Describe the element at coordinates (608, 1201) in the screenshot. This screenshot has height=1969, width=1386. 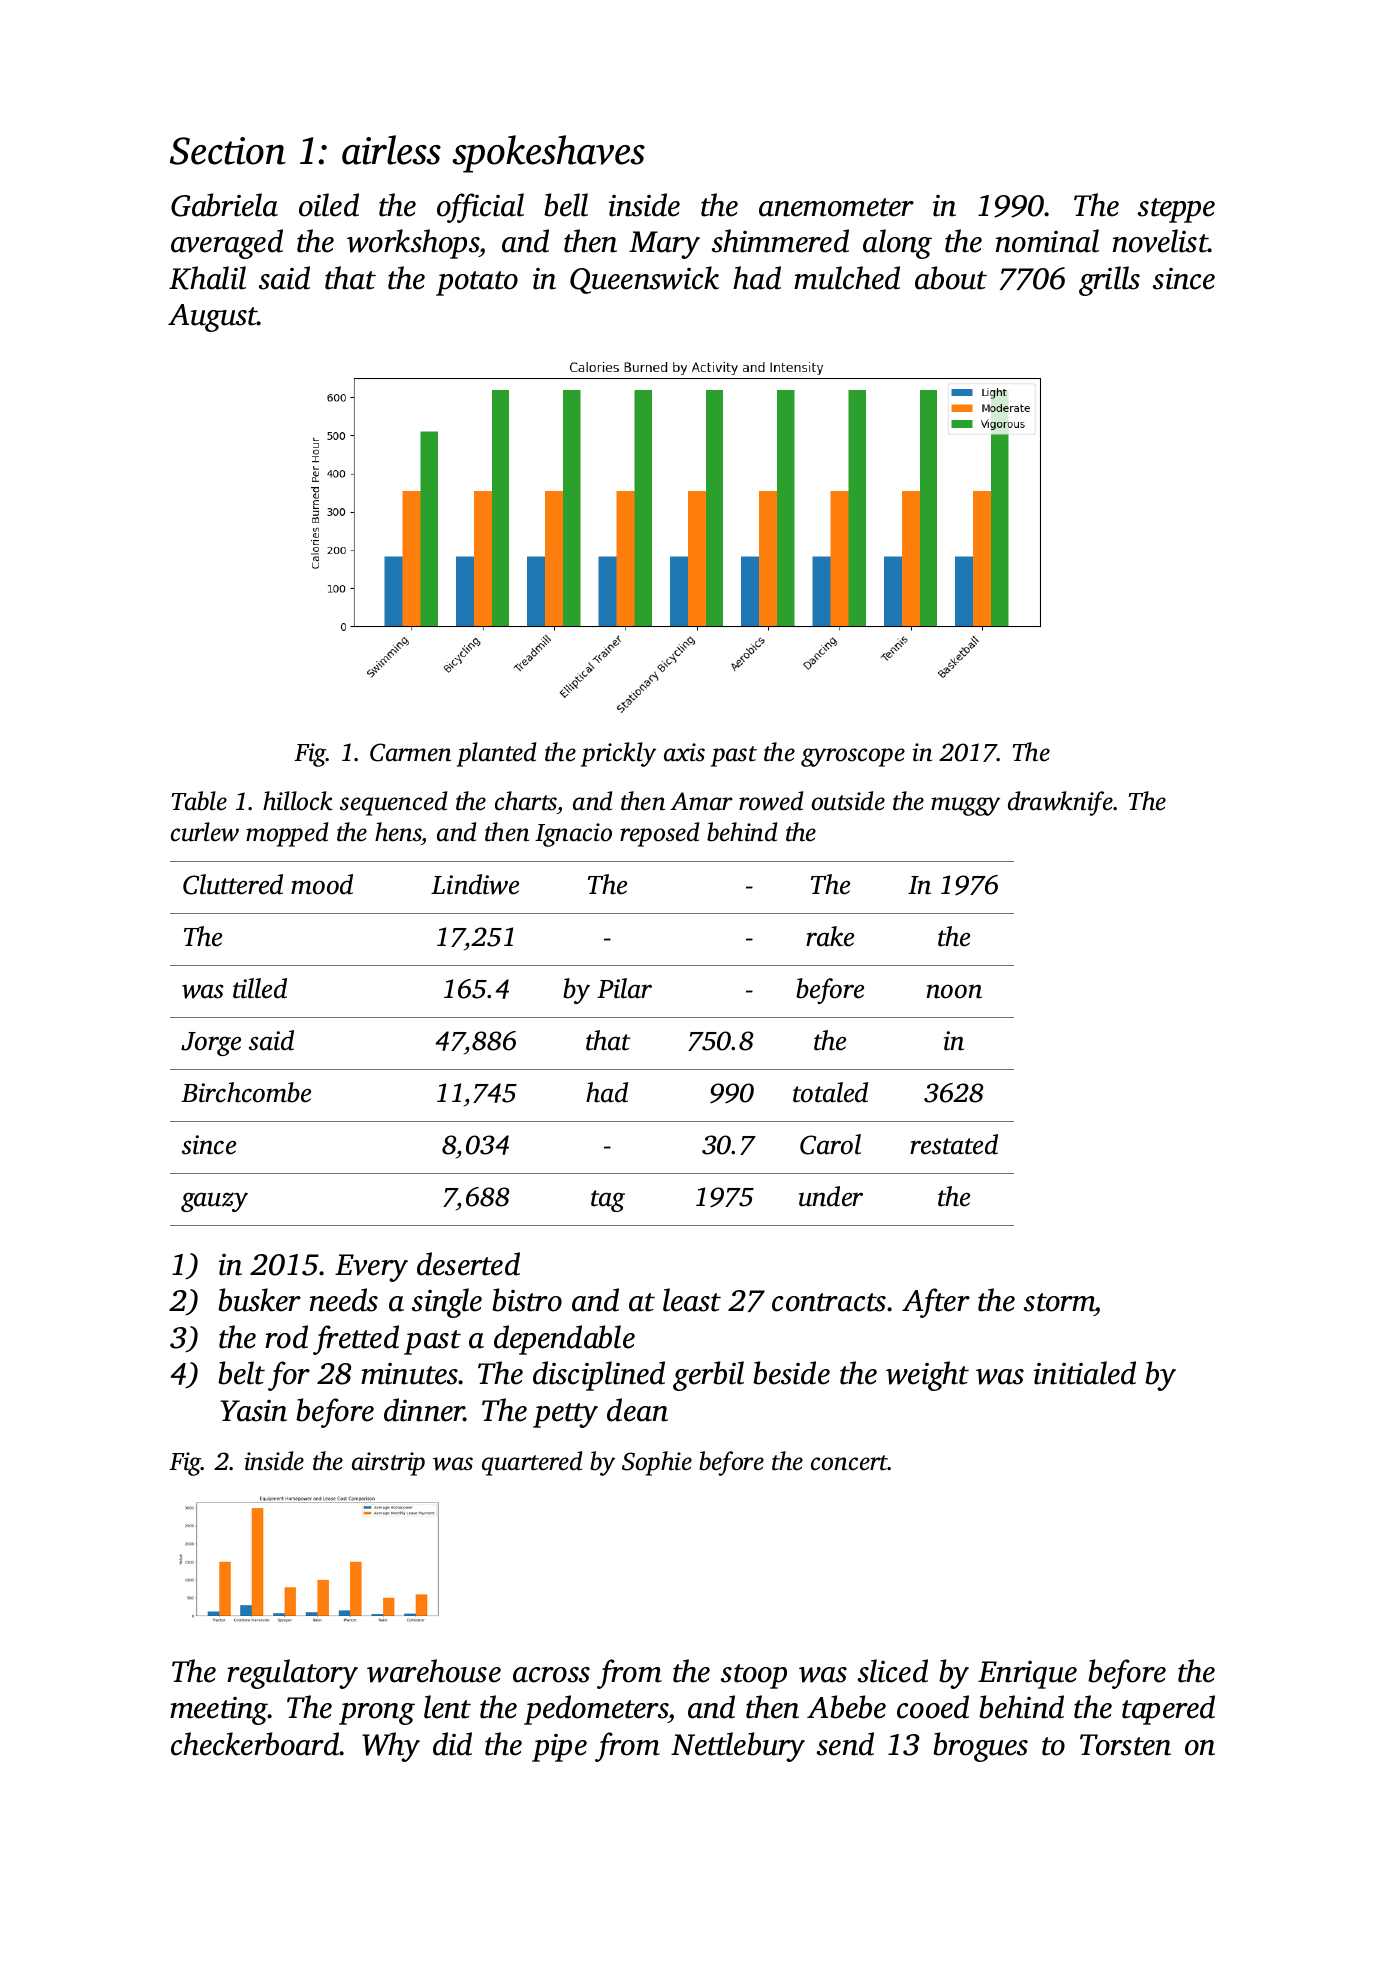
I see `tag` at that location.
